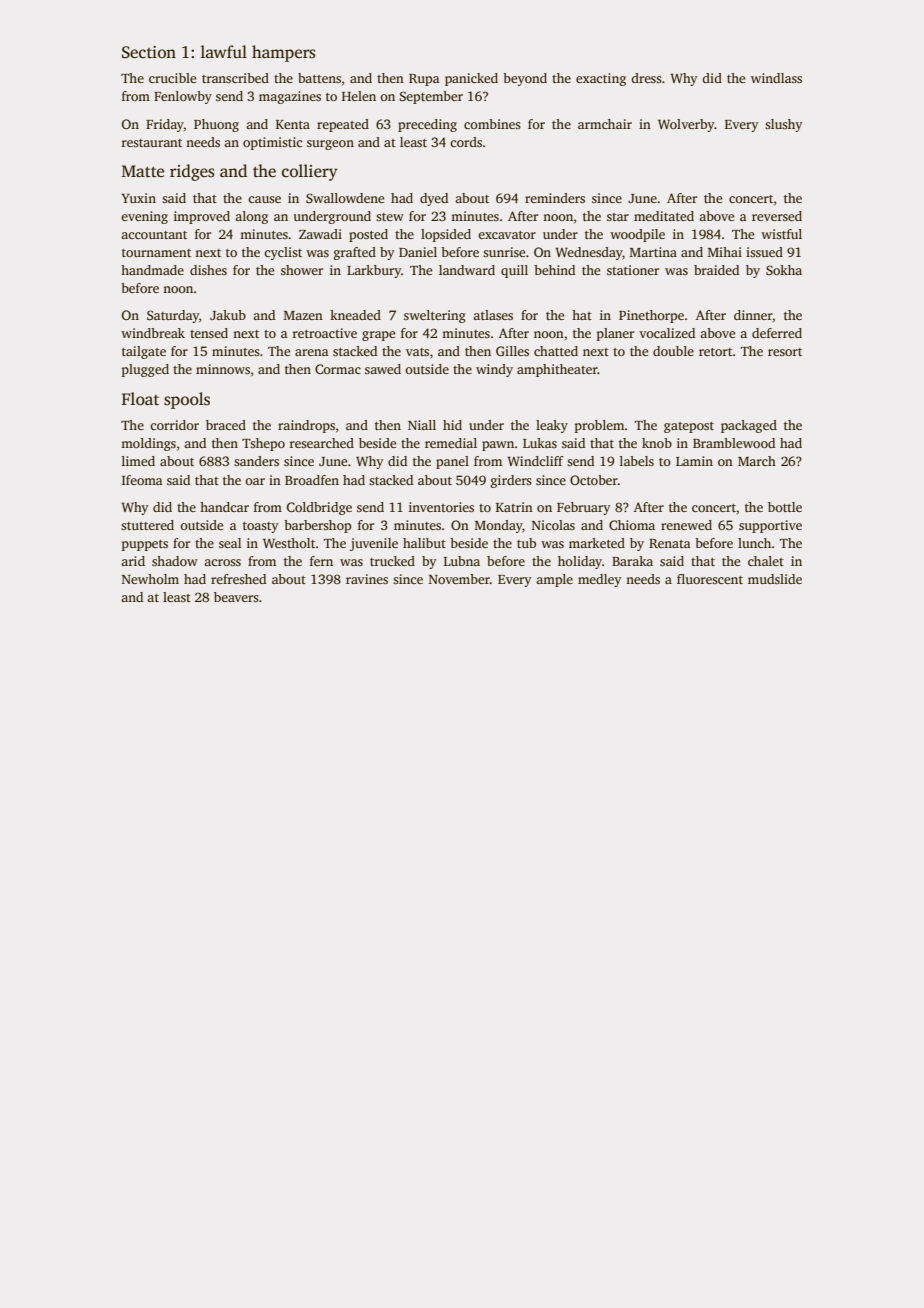 Image resolution: width=924 pixels, height=1308 pixels. I want to click on Niall, so click(422, 425).
